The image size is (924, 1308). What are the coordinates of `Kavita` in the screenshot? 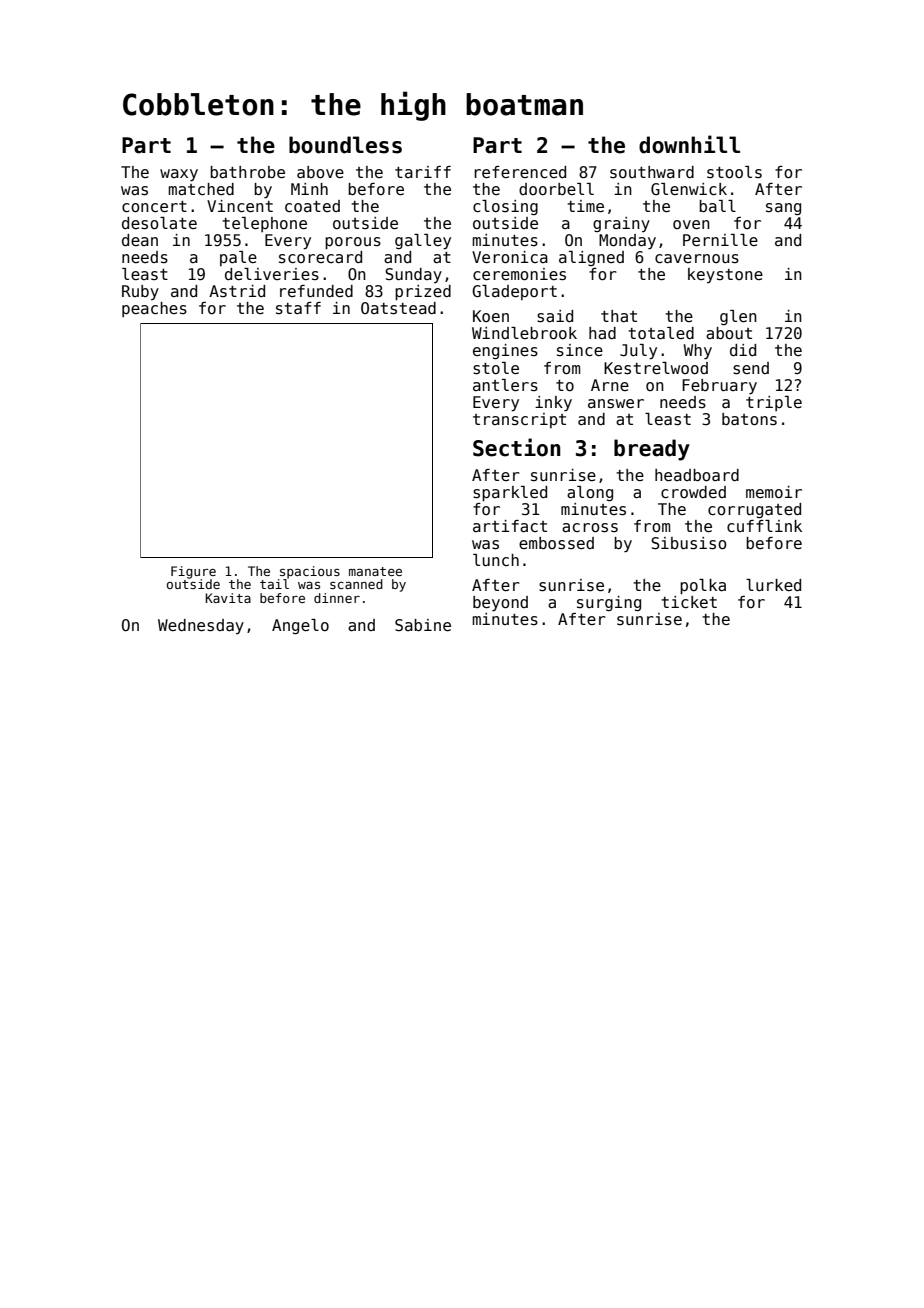 It's located at (228, 598).
